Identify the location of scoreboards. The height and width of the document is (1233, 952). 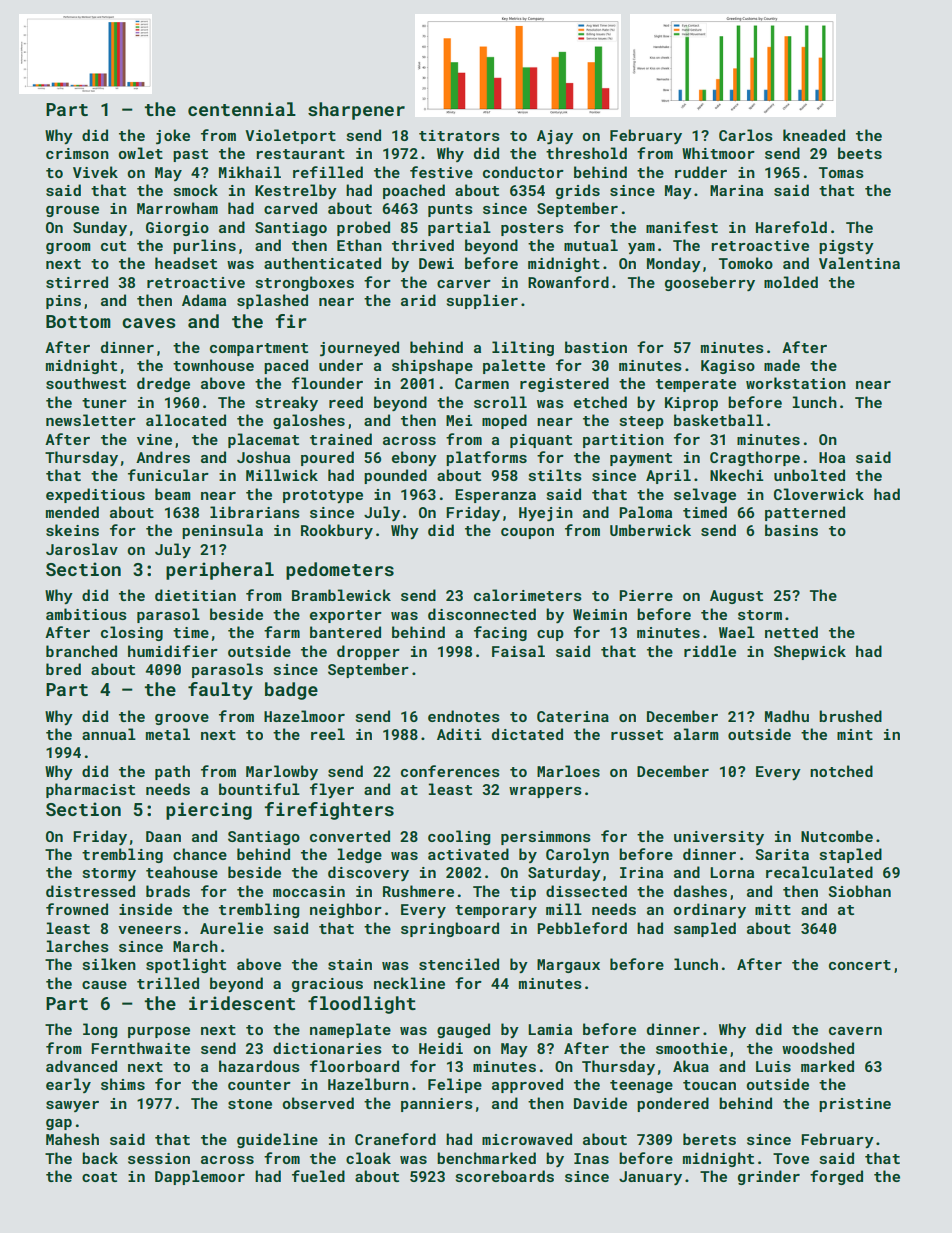
(505, 1176).
